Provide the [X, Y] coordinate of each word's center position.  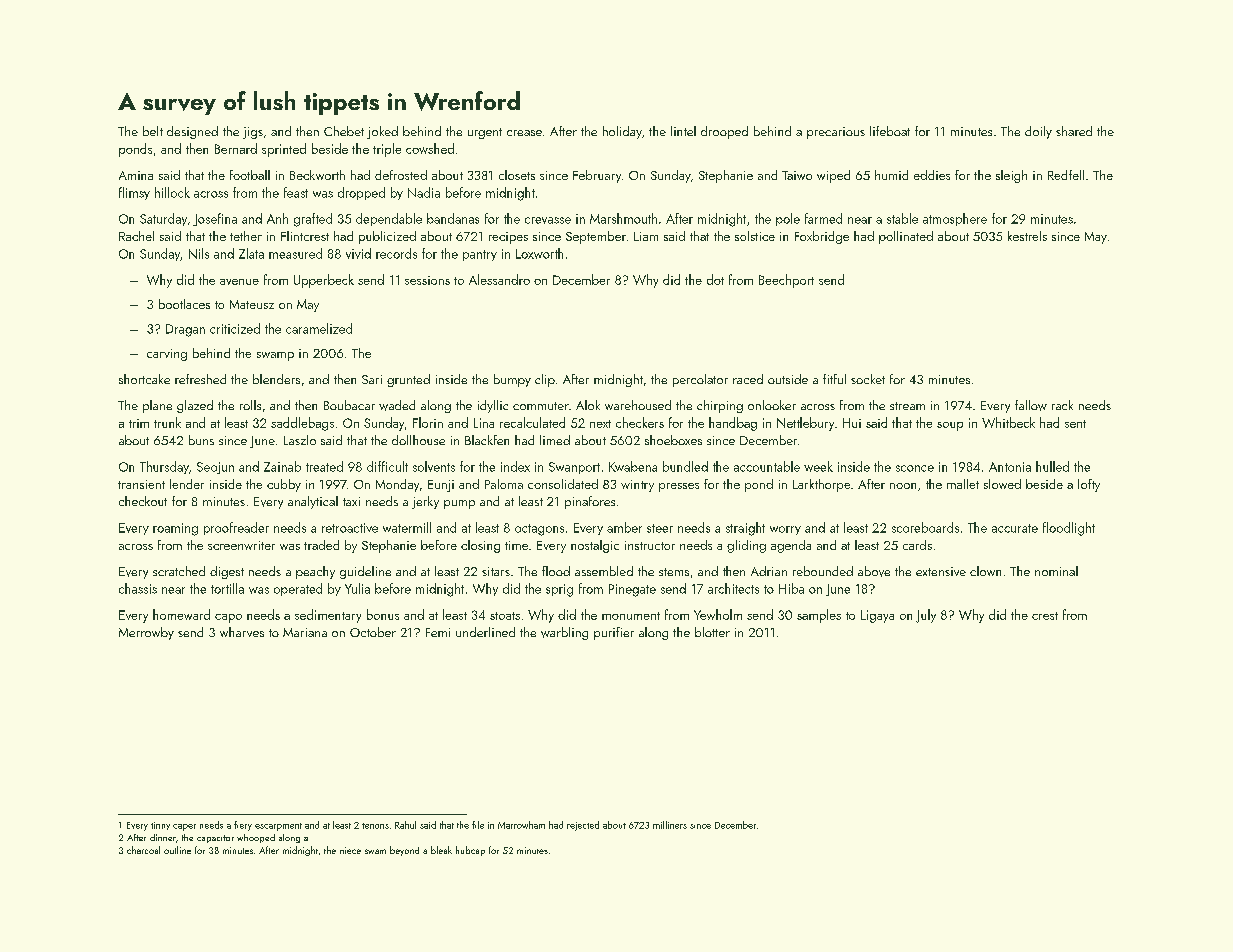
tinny [160, 826]
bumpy [512, 380]
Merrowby [146, 633]
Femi [438, 632]
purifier [614, 633]
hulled [1052, 466]
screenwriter [241, 545]
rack [1062, 405]
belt [153, 131]
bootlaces [184, 304]
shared [1074, 131]
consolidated [563, 484]
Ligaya [877, 616]
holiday [622, 132]
